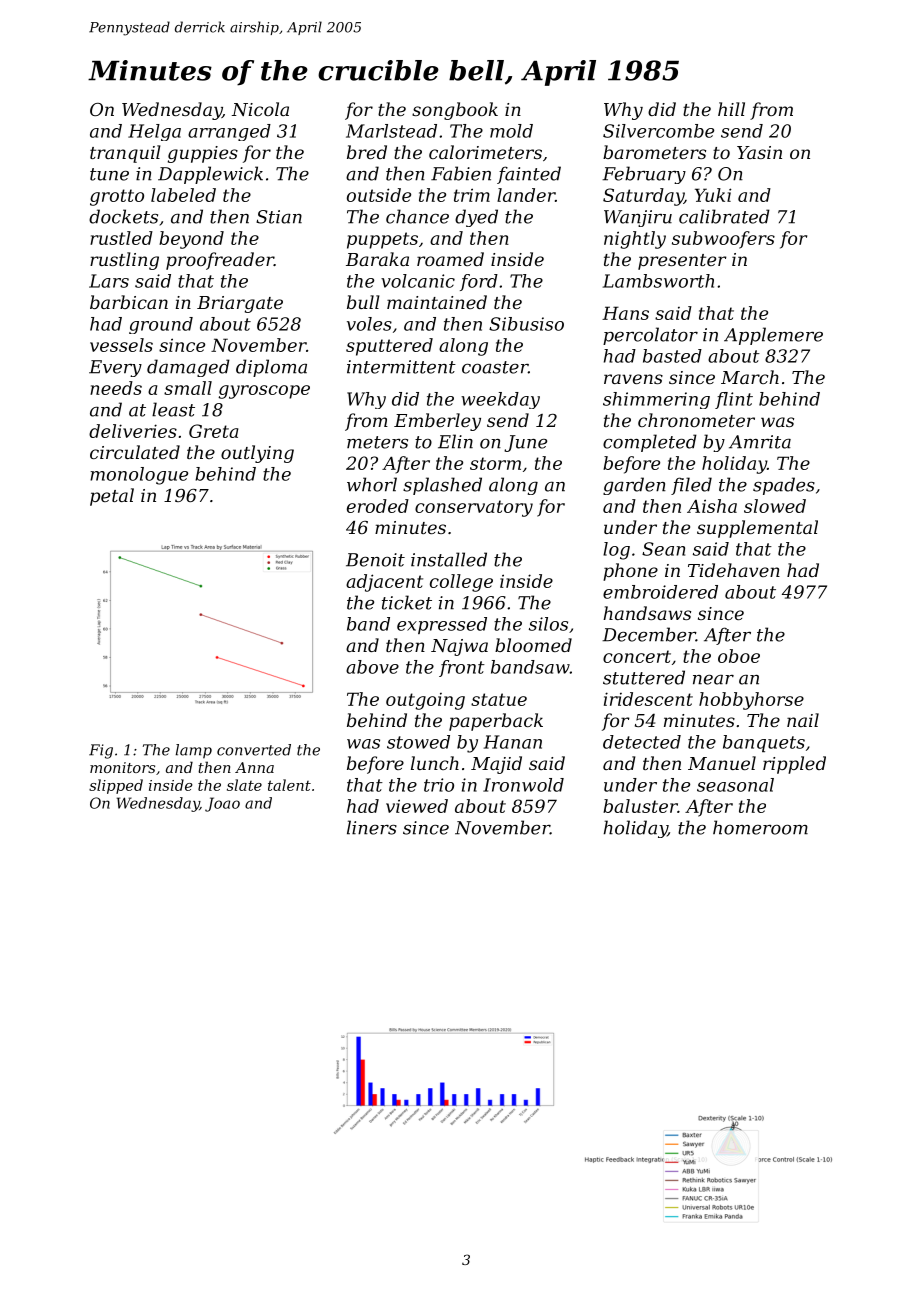  What do you see at coordinates (449, 559) in the screenshot?
I see `installed` at bounding box center [449, 559].
